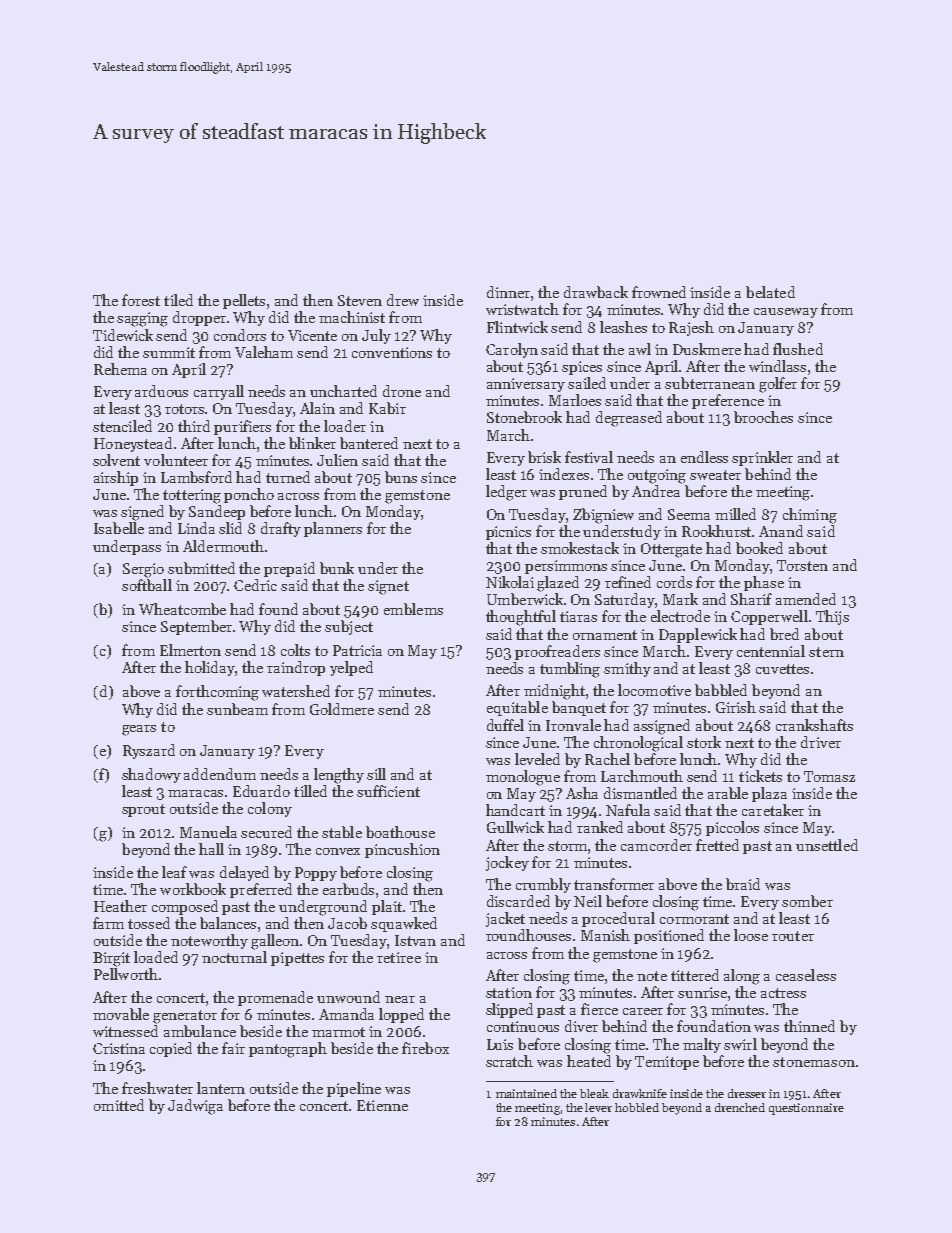 The height and width of the image is (1233, 952). I want to click on secured, so click(266, 832).
